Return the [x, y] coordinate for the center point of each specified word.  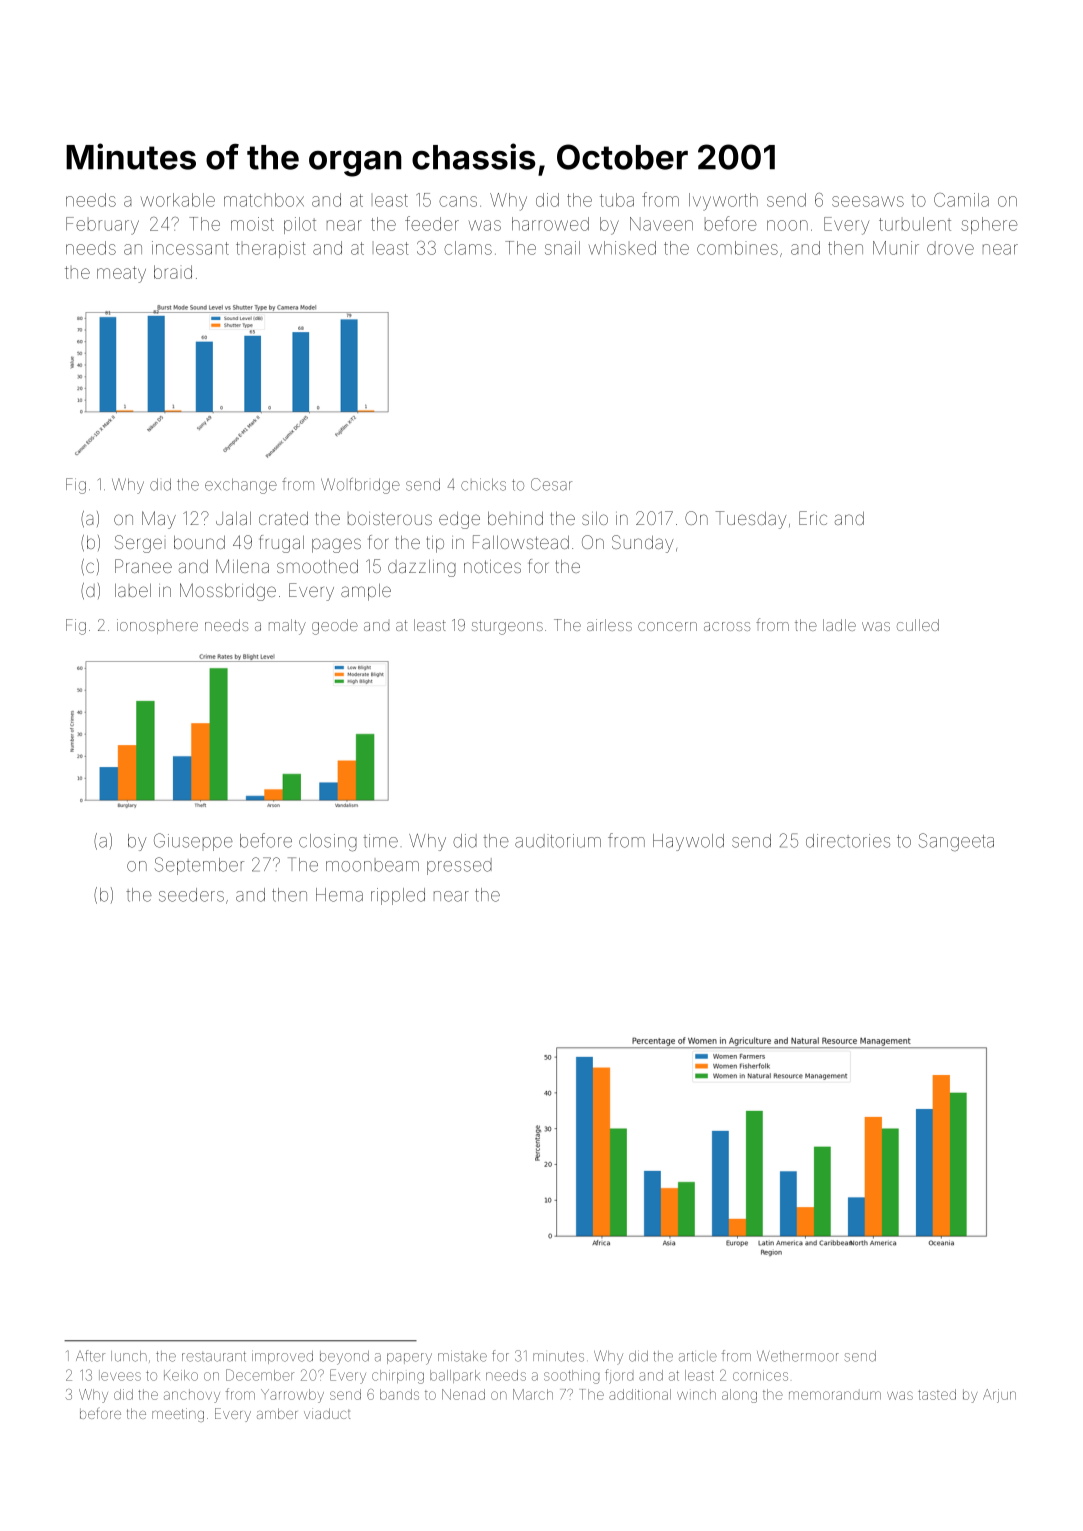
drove [950, 248]
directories [848, 841]
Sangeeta [956, 842]
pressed [459, 866]
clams [468, 248]
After [90, 1356]
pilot [300, 225]
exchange [241, 486]
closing [328, 843]
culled [918, 625]
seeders [191, 895]
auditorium [558, 841]
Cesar [551, 484]
